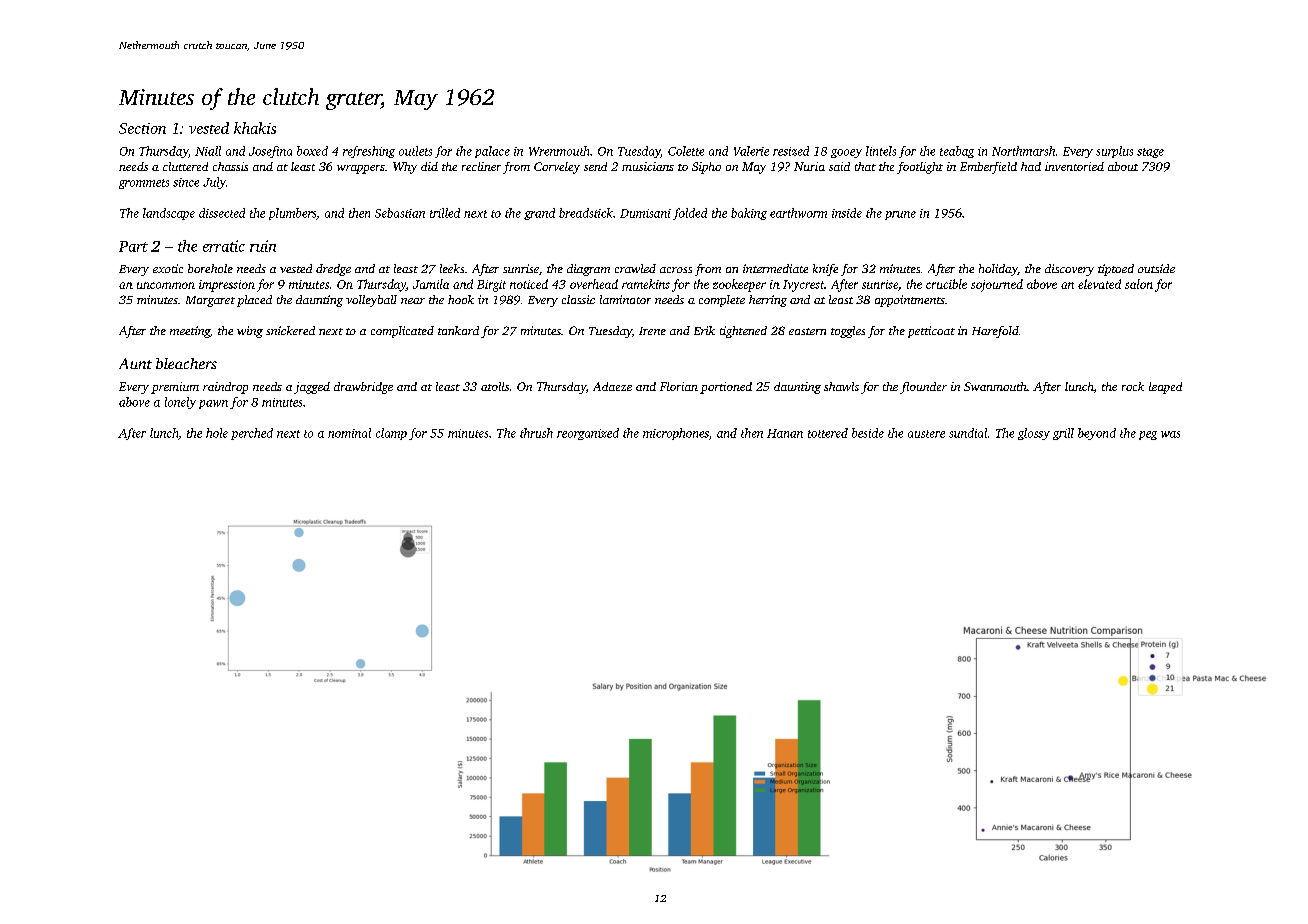 This screenshot has height=924, width=1308. What do you see at coordinates (1139, 284) in the screenshot?
I see `salon` at bounding box center [1139, 284].
